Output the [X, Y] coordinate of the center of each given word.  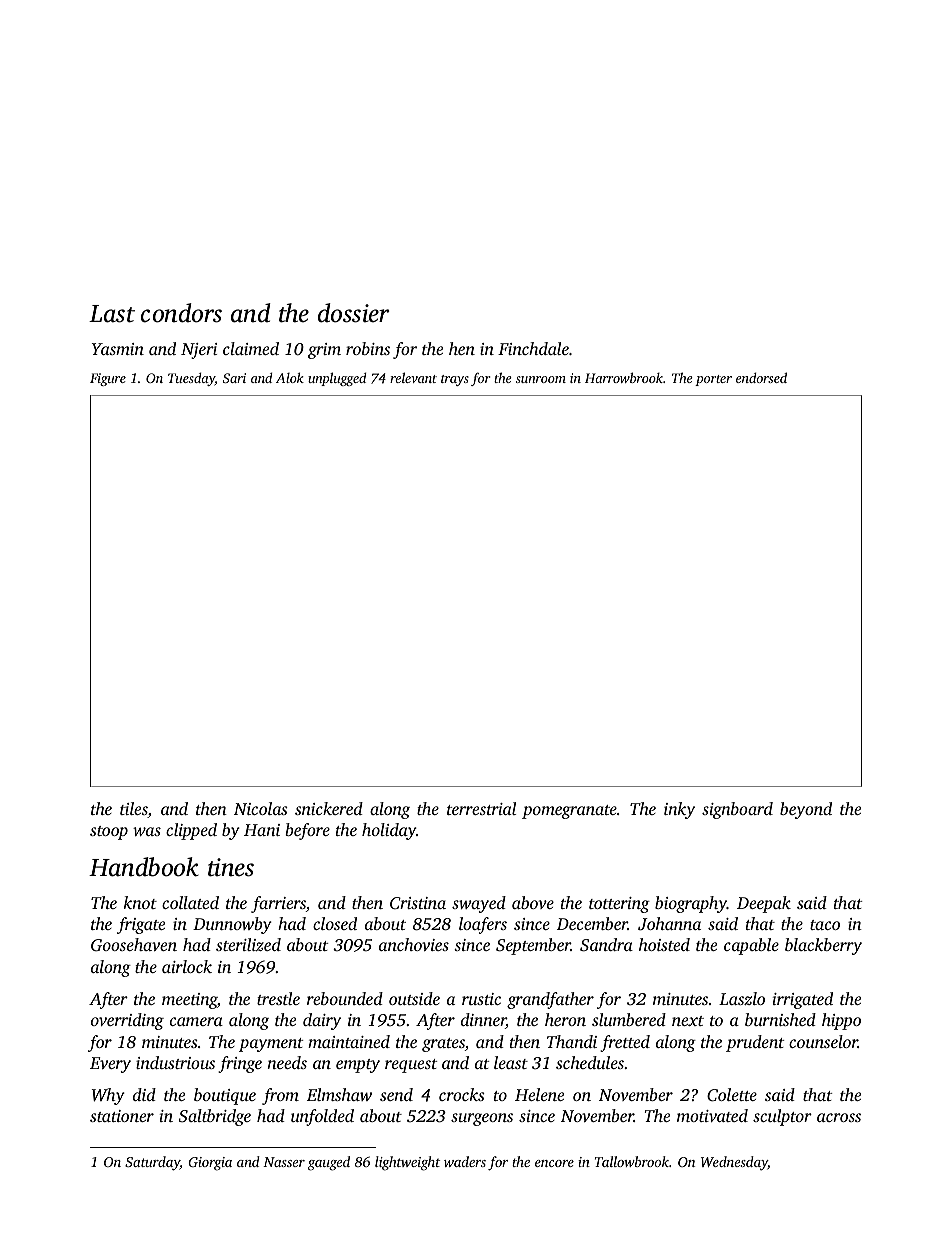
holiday [389, 831]
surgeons [482, 1119]
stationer [122, 1116]
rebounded [345, 998]
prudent [755, 1043]
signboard [737, 810]
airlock [187, 966]
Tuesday [191, 379]
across [839, 1117]
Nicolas [261, 808]
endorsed [761, 377]
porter [713, 380]
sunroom [541, 379]
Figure [108, 379]
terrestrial [481, 808]
